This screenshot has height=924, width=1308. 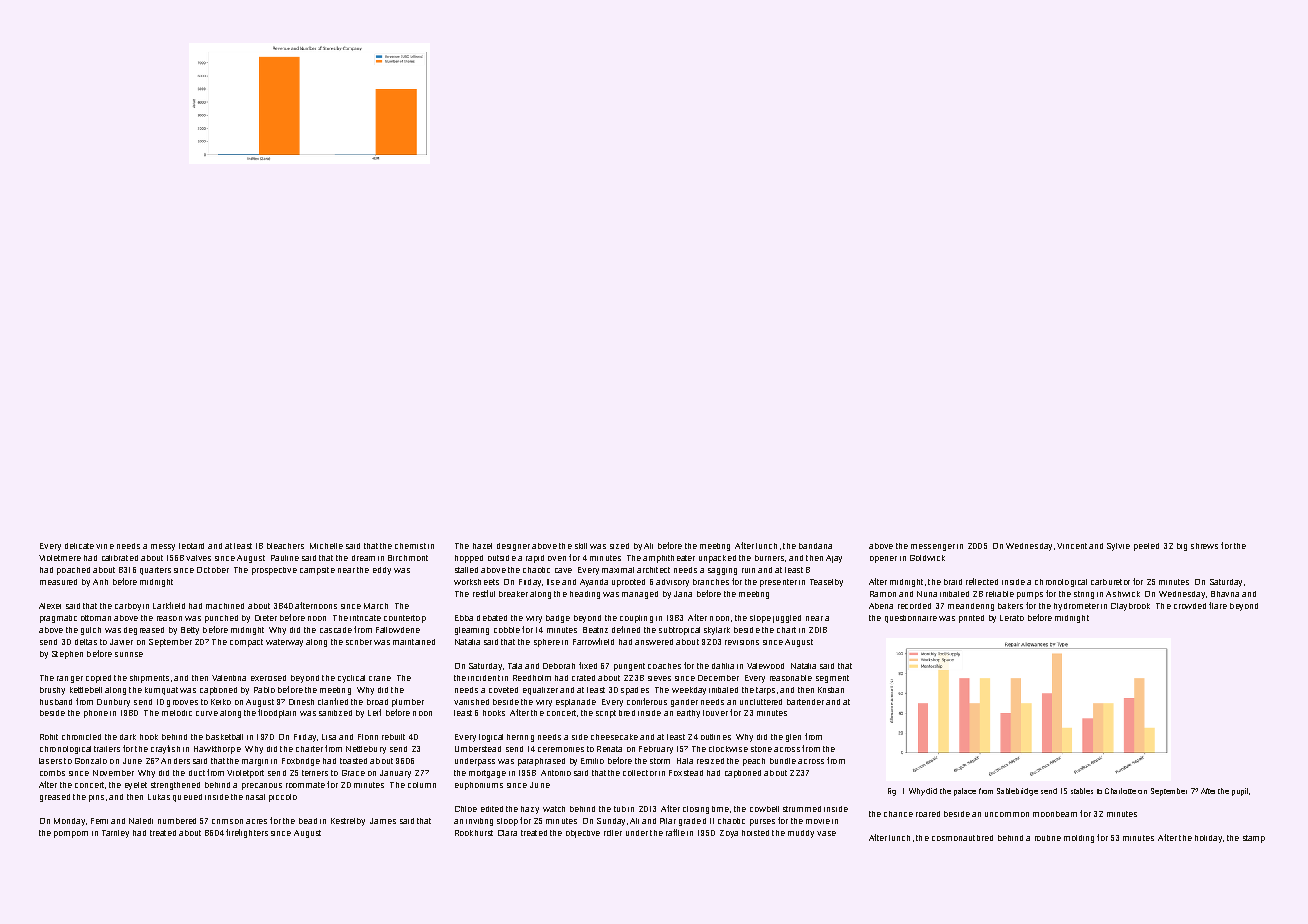 What do you see at coordinates (636, 619) in the screenshot?
I see `coupling` at bounding box center [636, 619].
